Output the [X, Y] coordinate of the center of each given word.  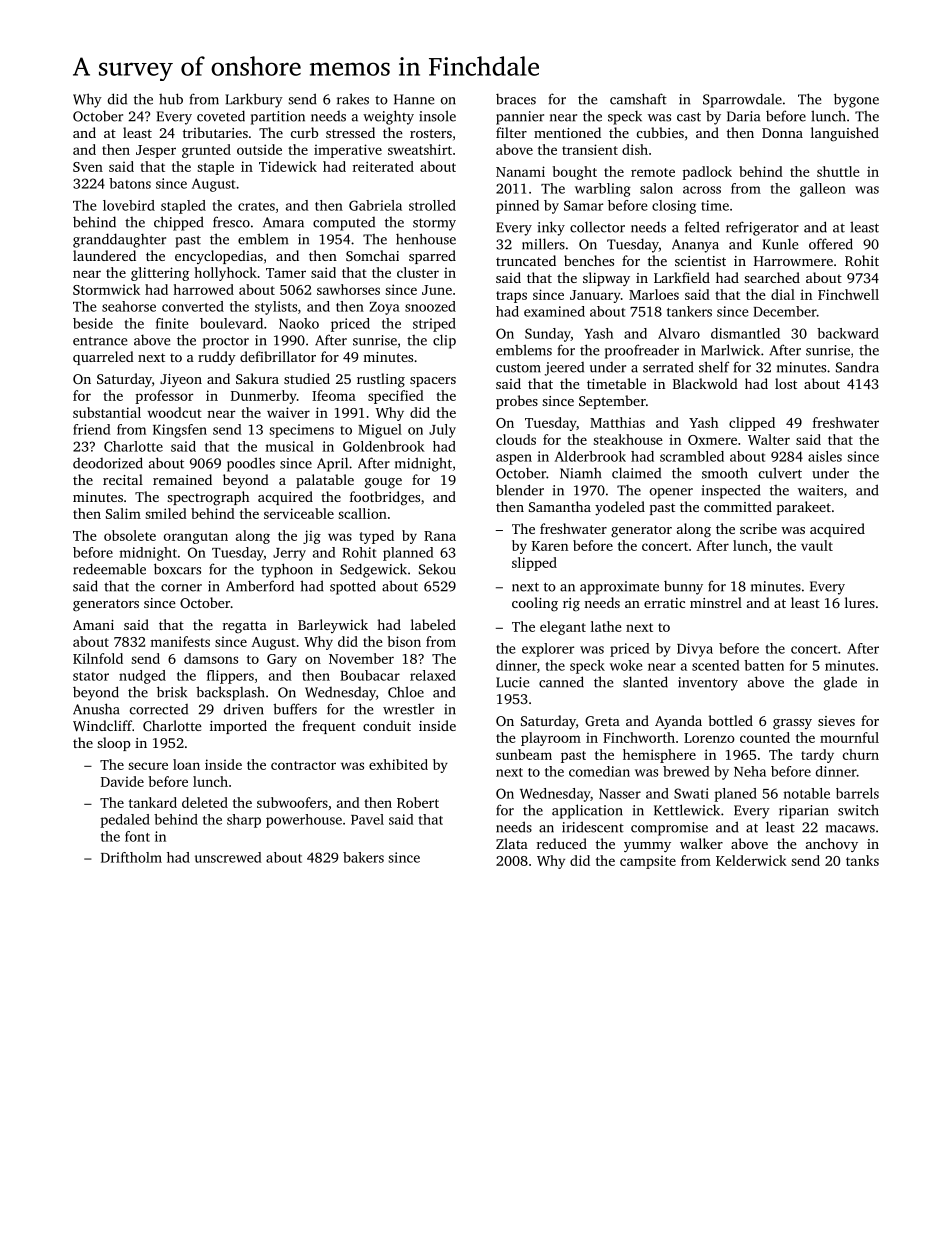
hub [171, 99]
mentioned [567, 132]
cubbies [660, 132]
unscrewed [228, 857]
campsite [648, 862]
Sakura [257, 378]
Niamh [580, 473]
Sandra [857, 367]
